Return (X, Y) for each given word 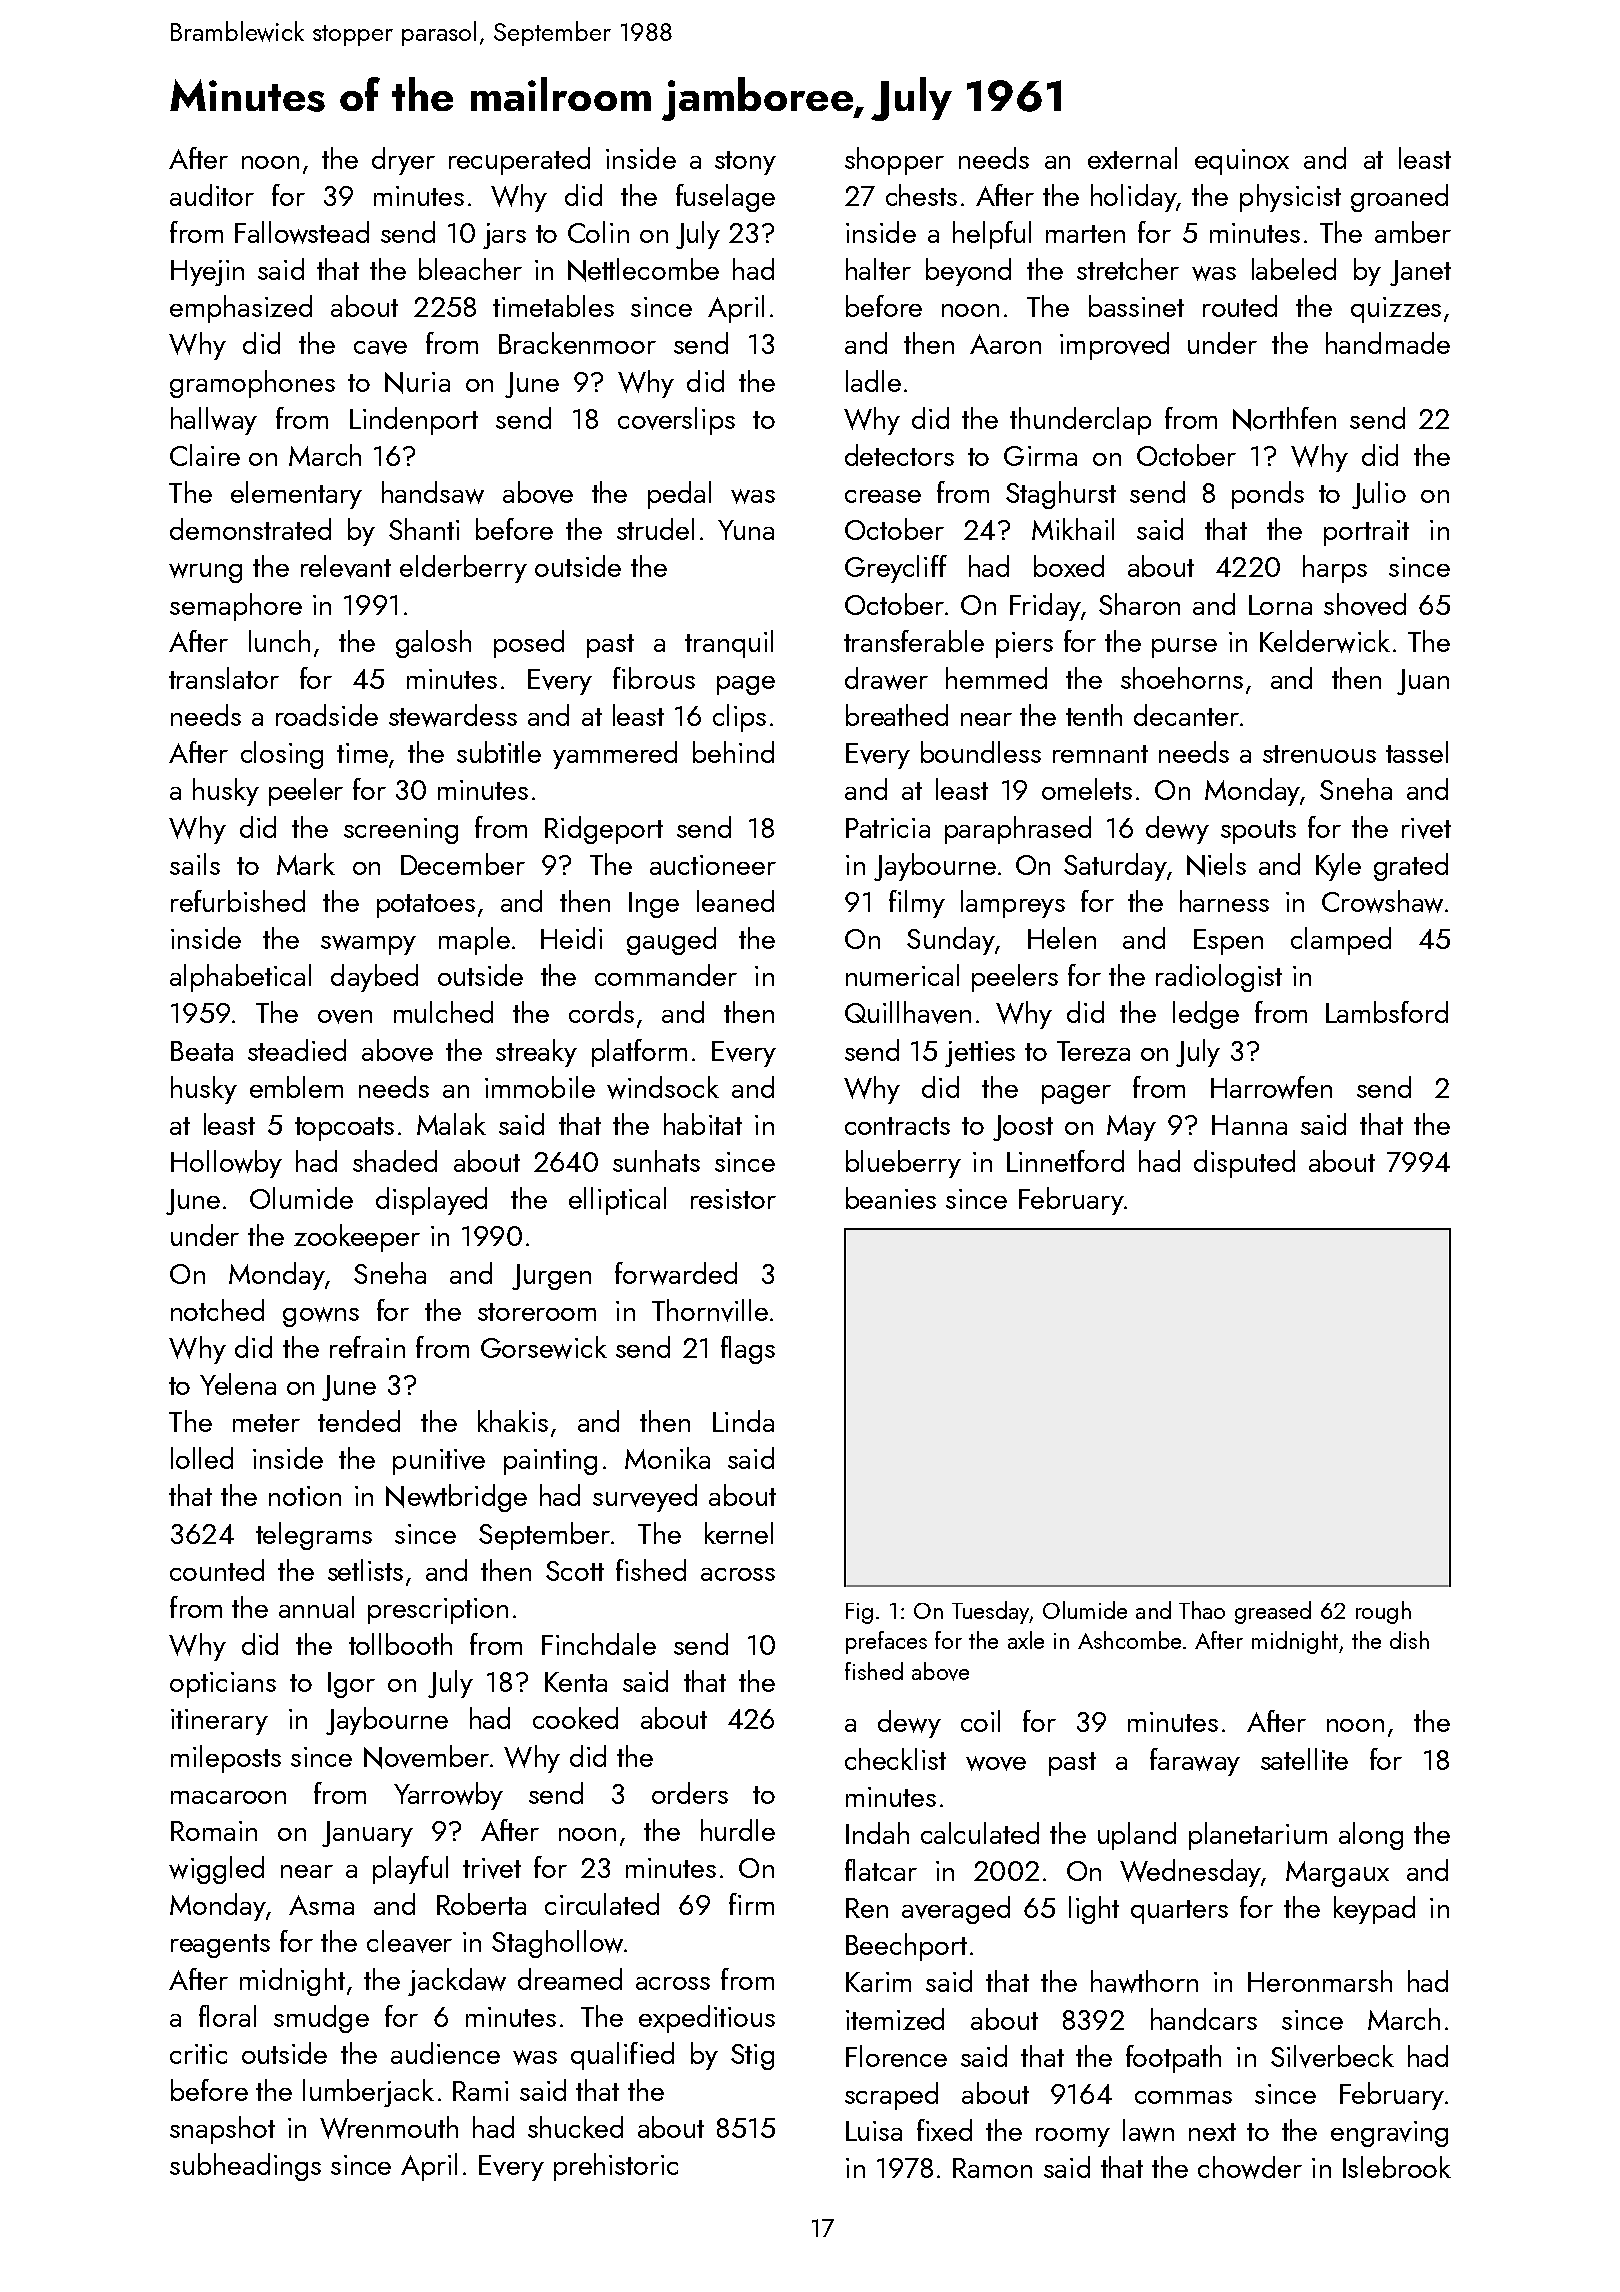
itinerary (219, 1722)
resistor (733, 1199)
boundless (981, 752)
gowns (321, 1317)
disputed (1244, 1164)
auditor (212, 195)
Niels (1216, 865)
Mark (306, 864)
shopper (894, 161)
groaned (1399, 198)
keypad (1374, 1910)
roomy (1073, 2137)
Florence (896, 2056)
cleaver (409, 1941)
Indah (877, 1833)
